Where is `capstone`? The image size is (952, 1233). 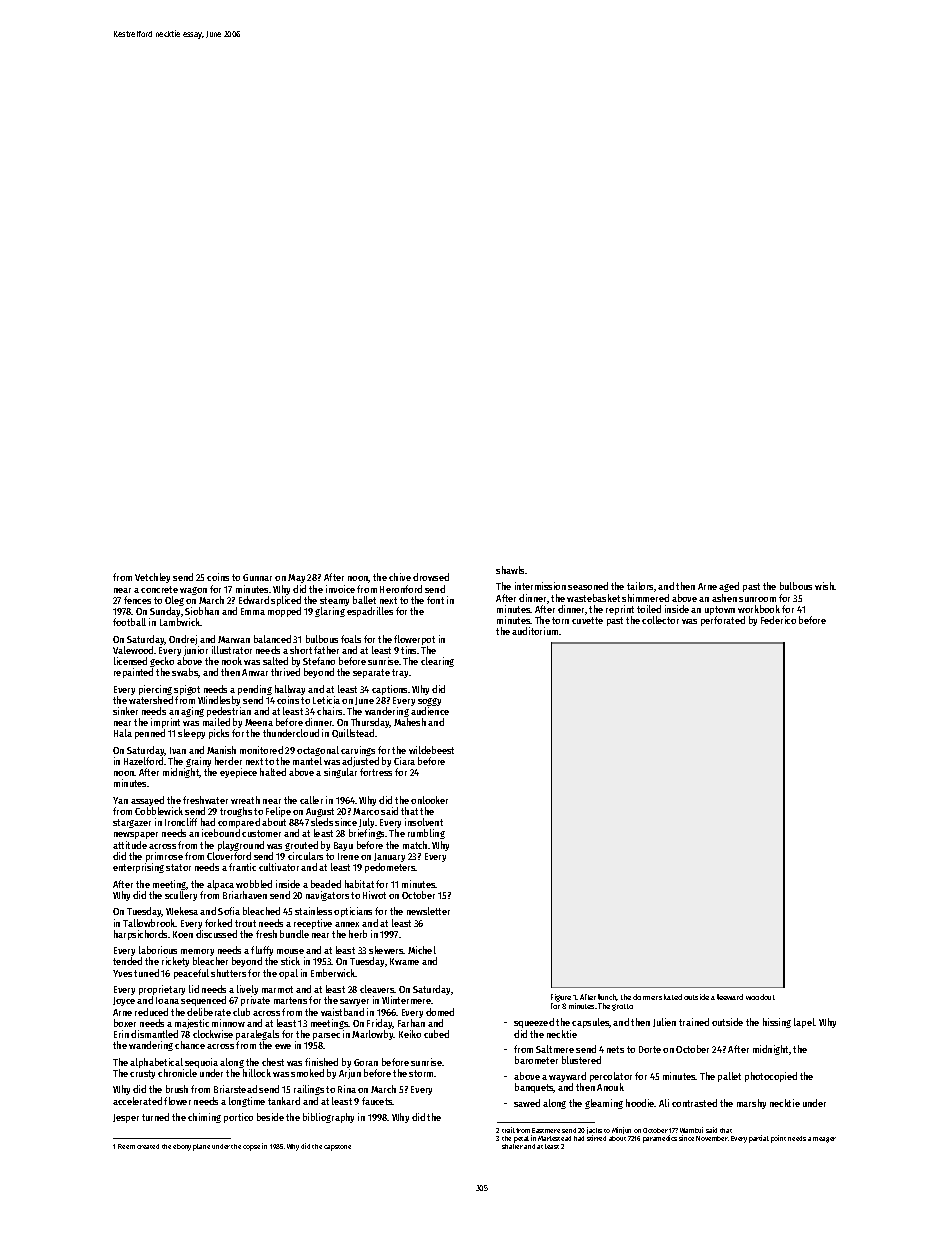 capstone is located at coordinates (337, 1148).
